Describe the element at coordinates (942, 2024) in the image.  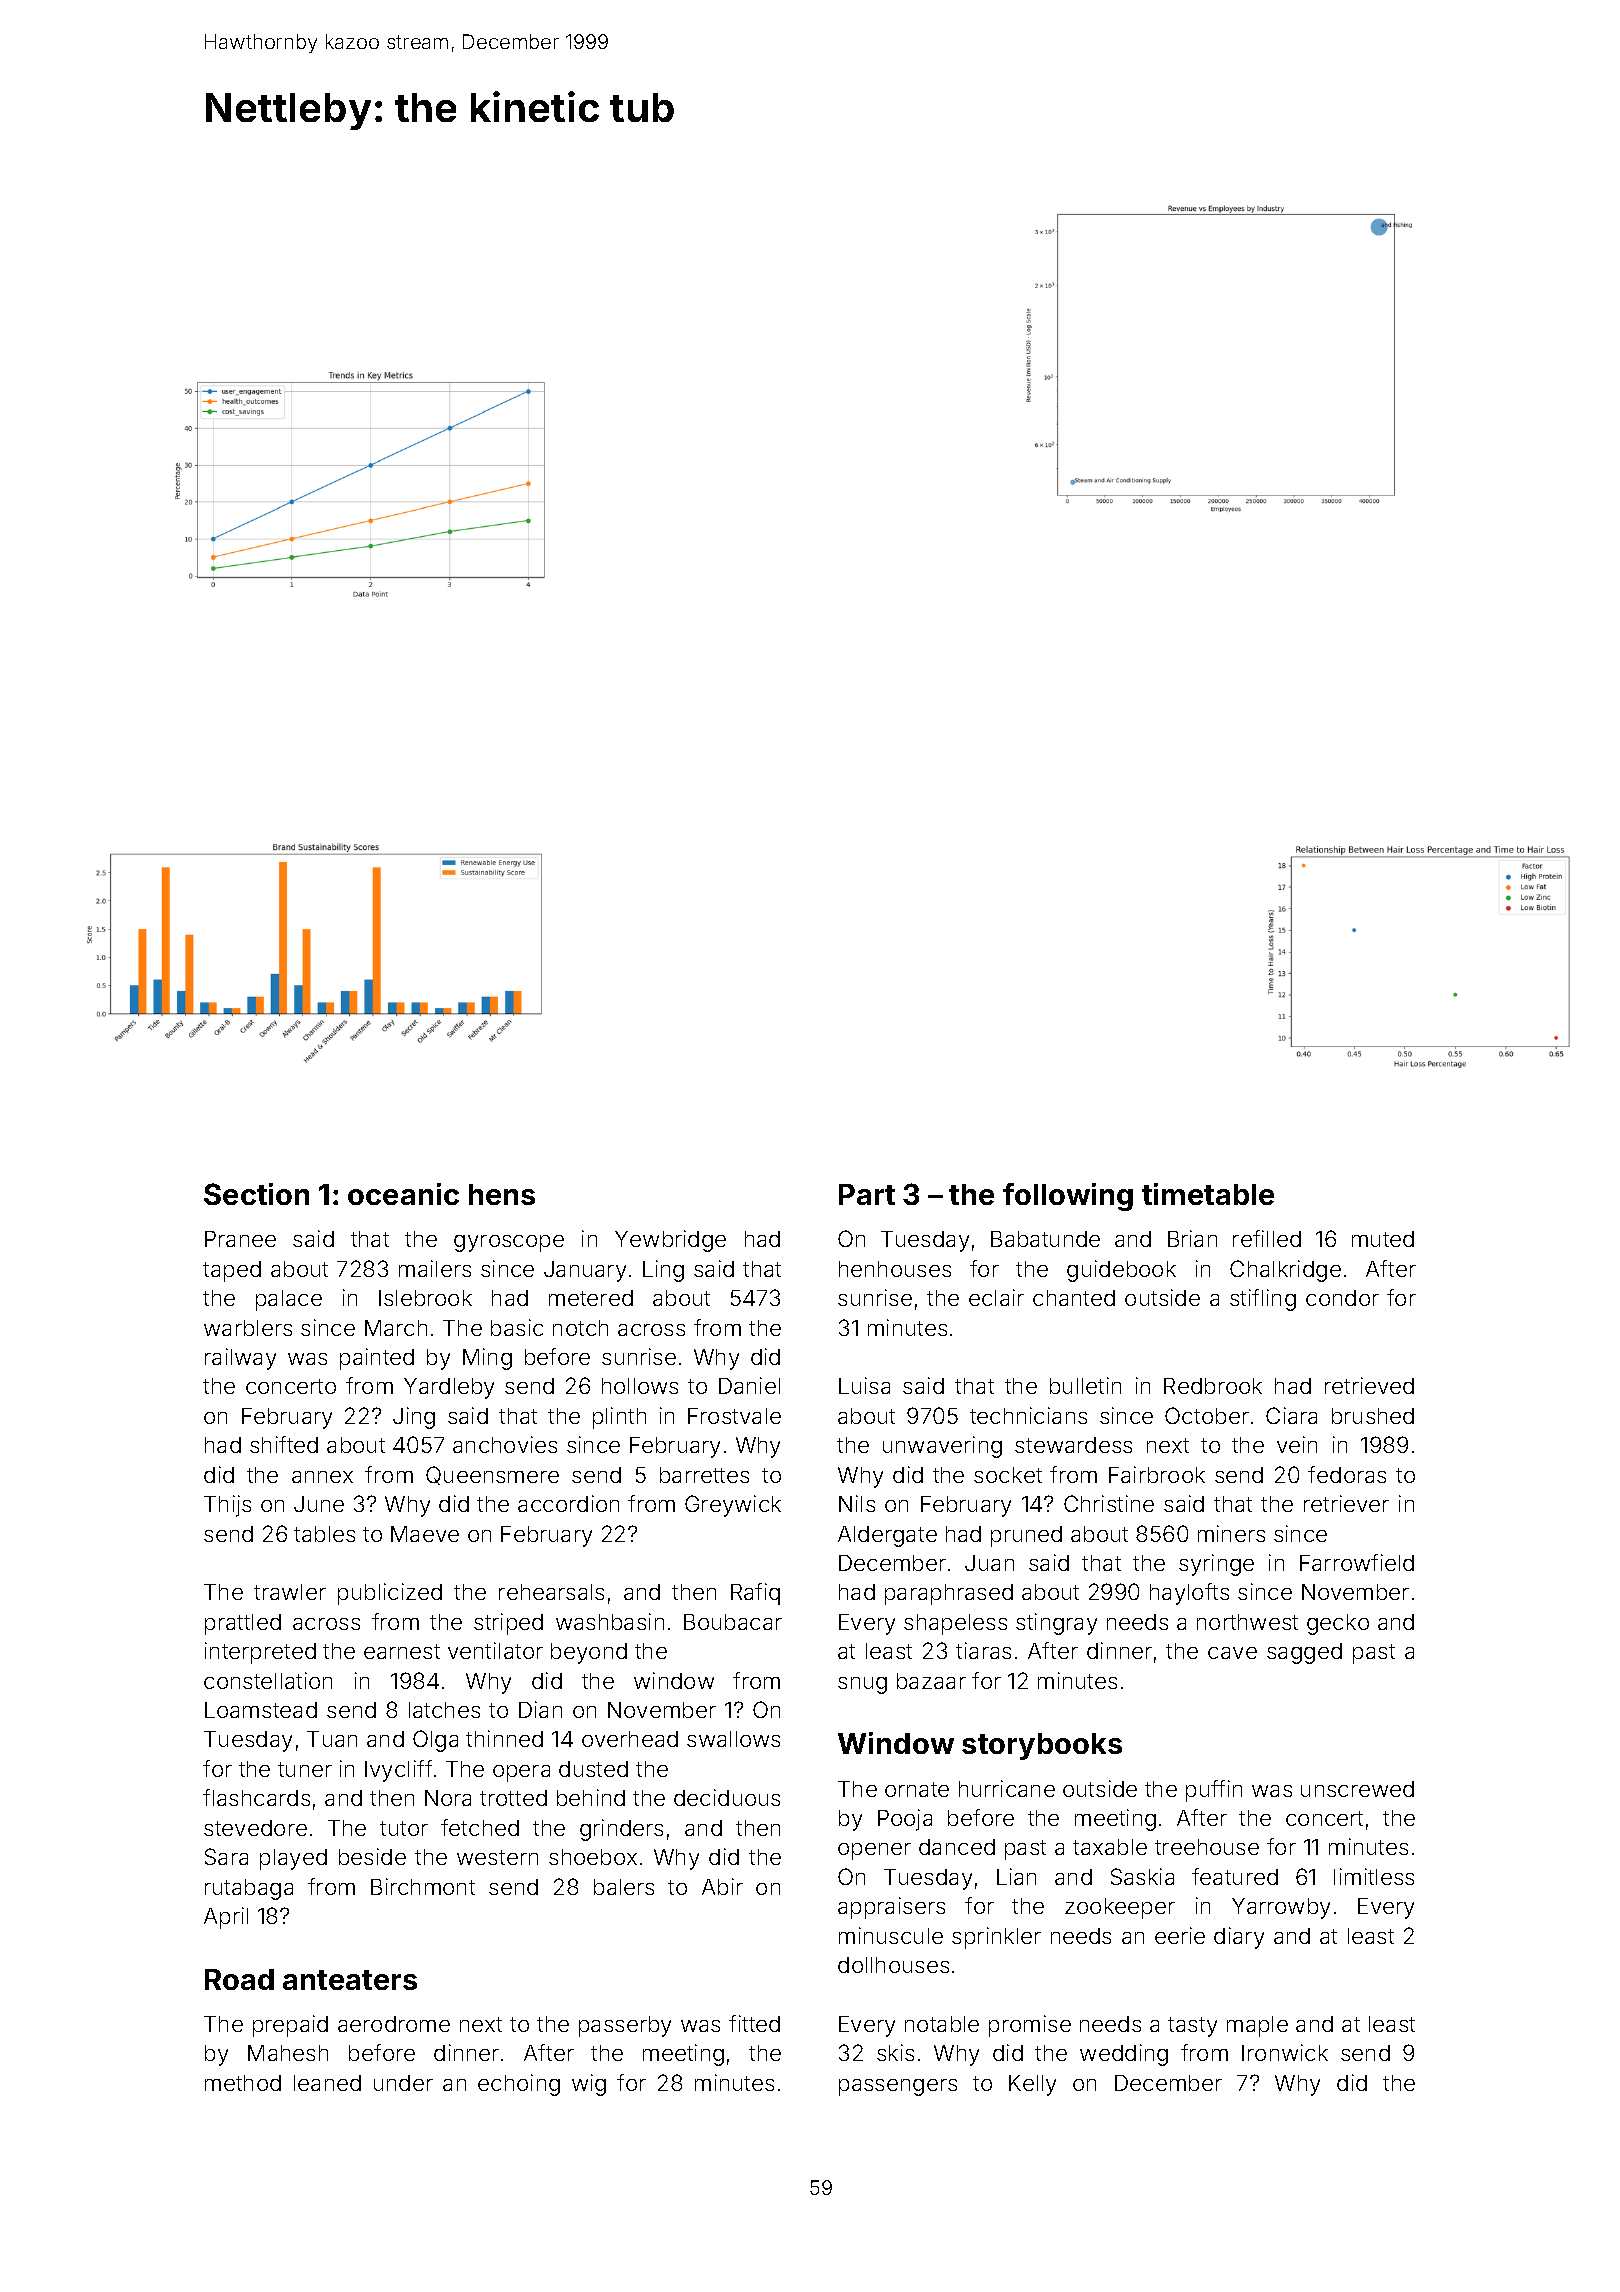
I see `notable` at that location.
